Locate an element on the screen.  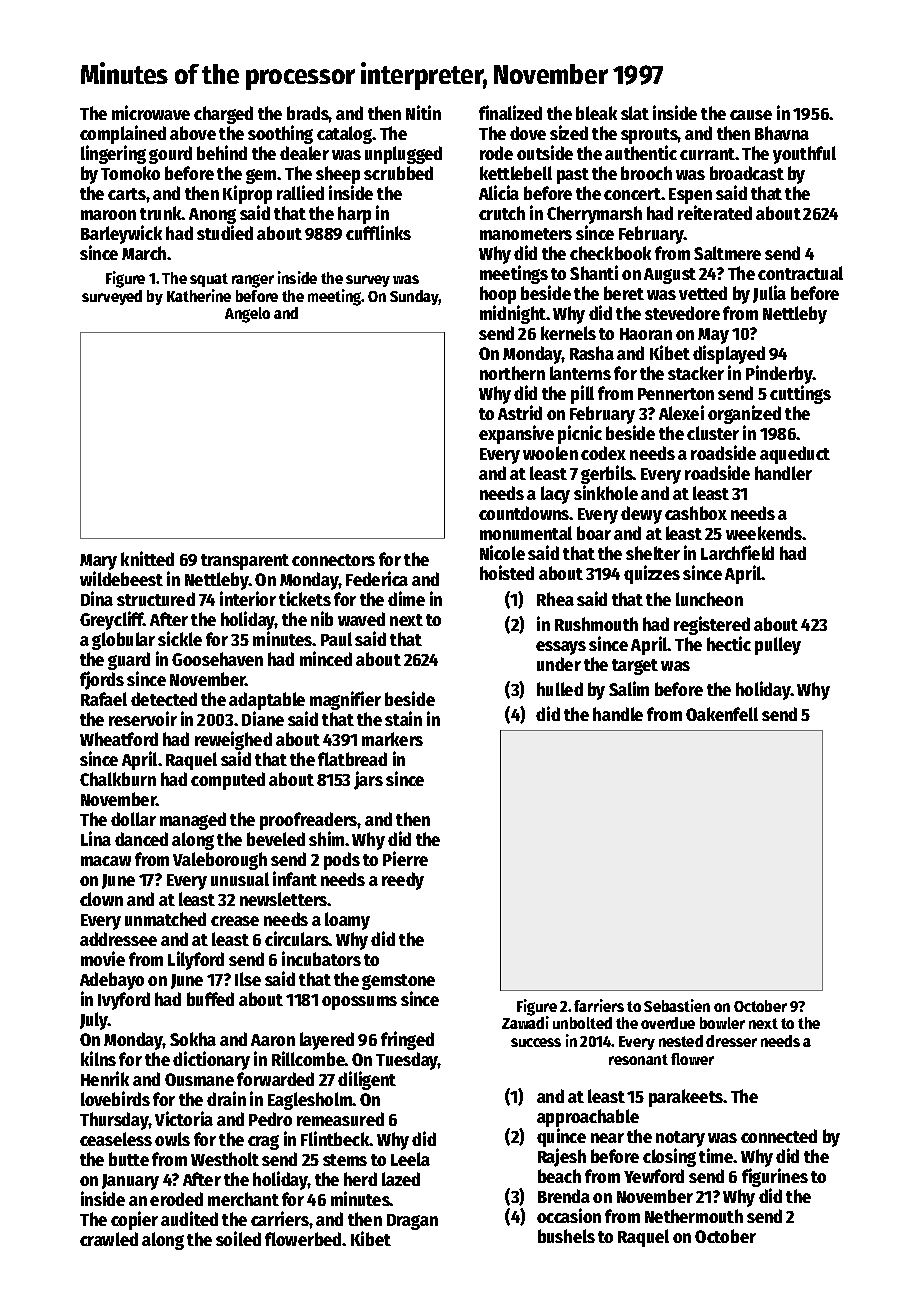
Leela is located at coordinates (410, 1159).
